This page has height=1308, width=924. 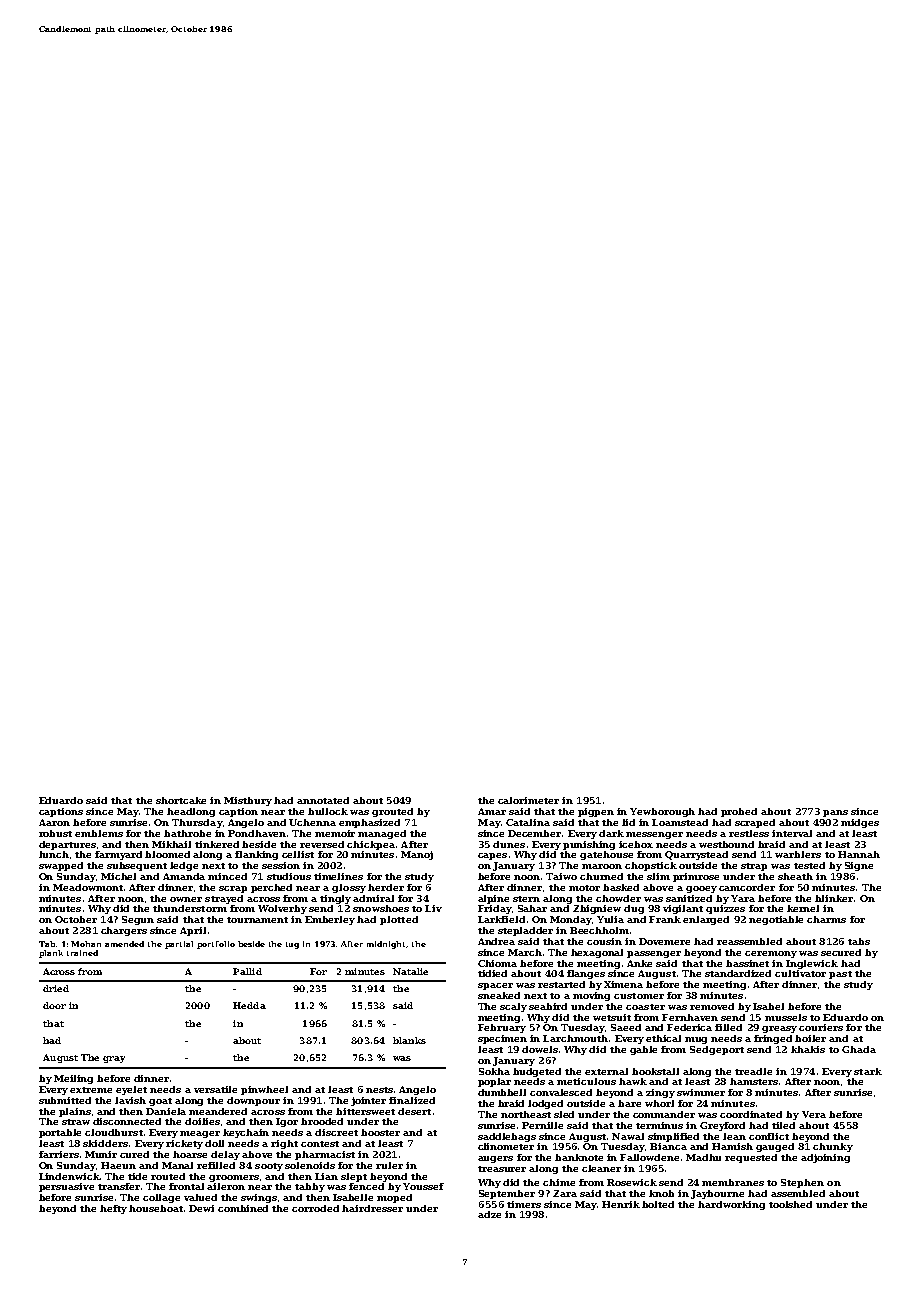 What do you see at coordinates (247, 971) in the page?
I see `Pallid` at bounding box center [247, 971].
